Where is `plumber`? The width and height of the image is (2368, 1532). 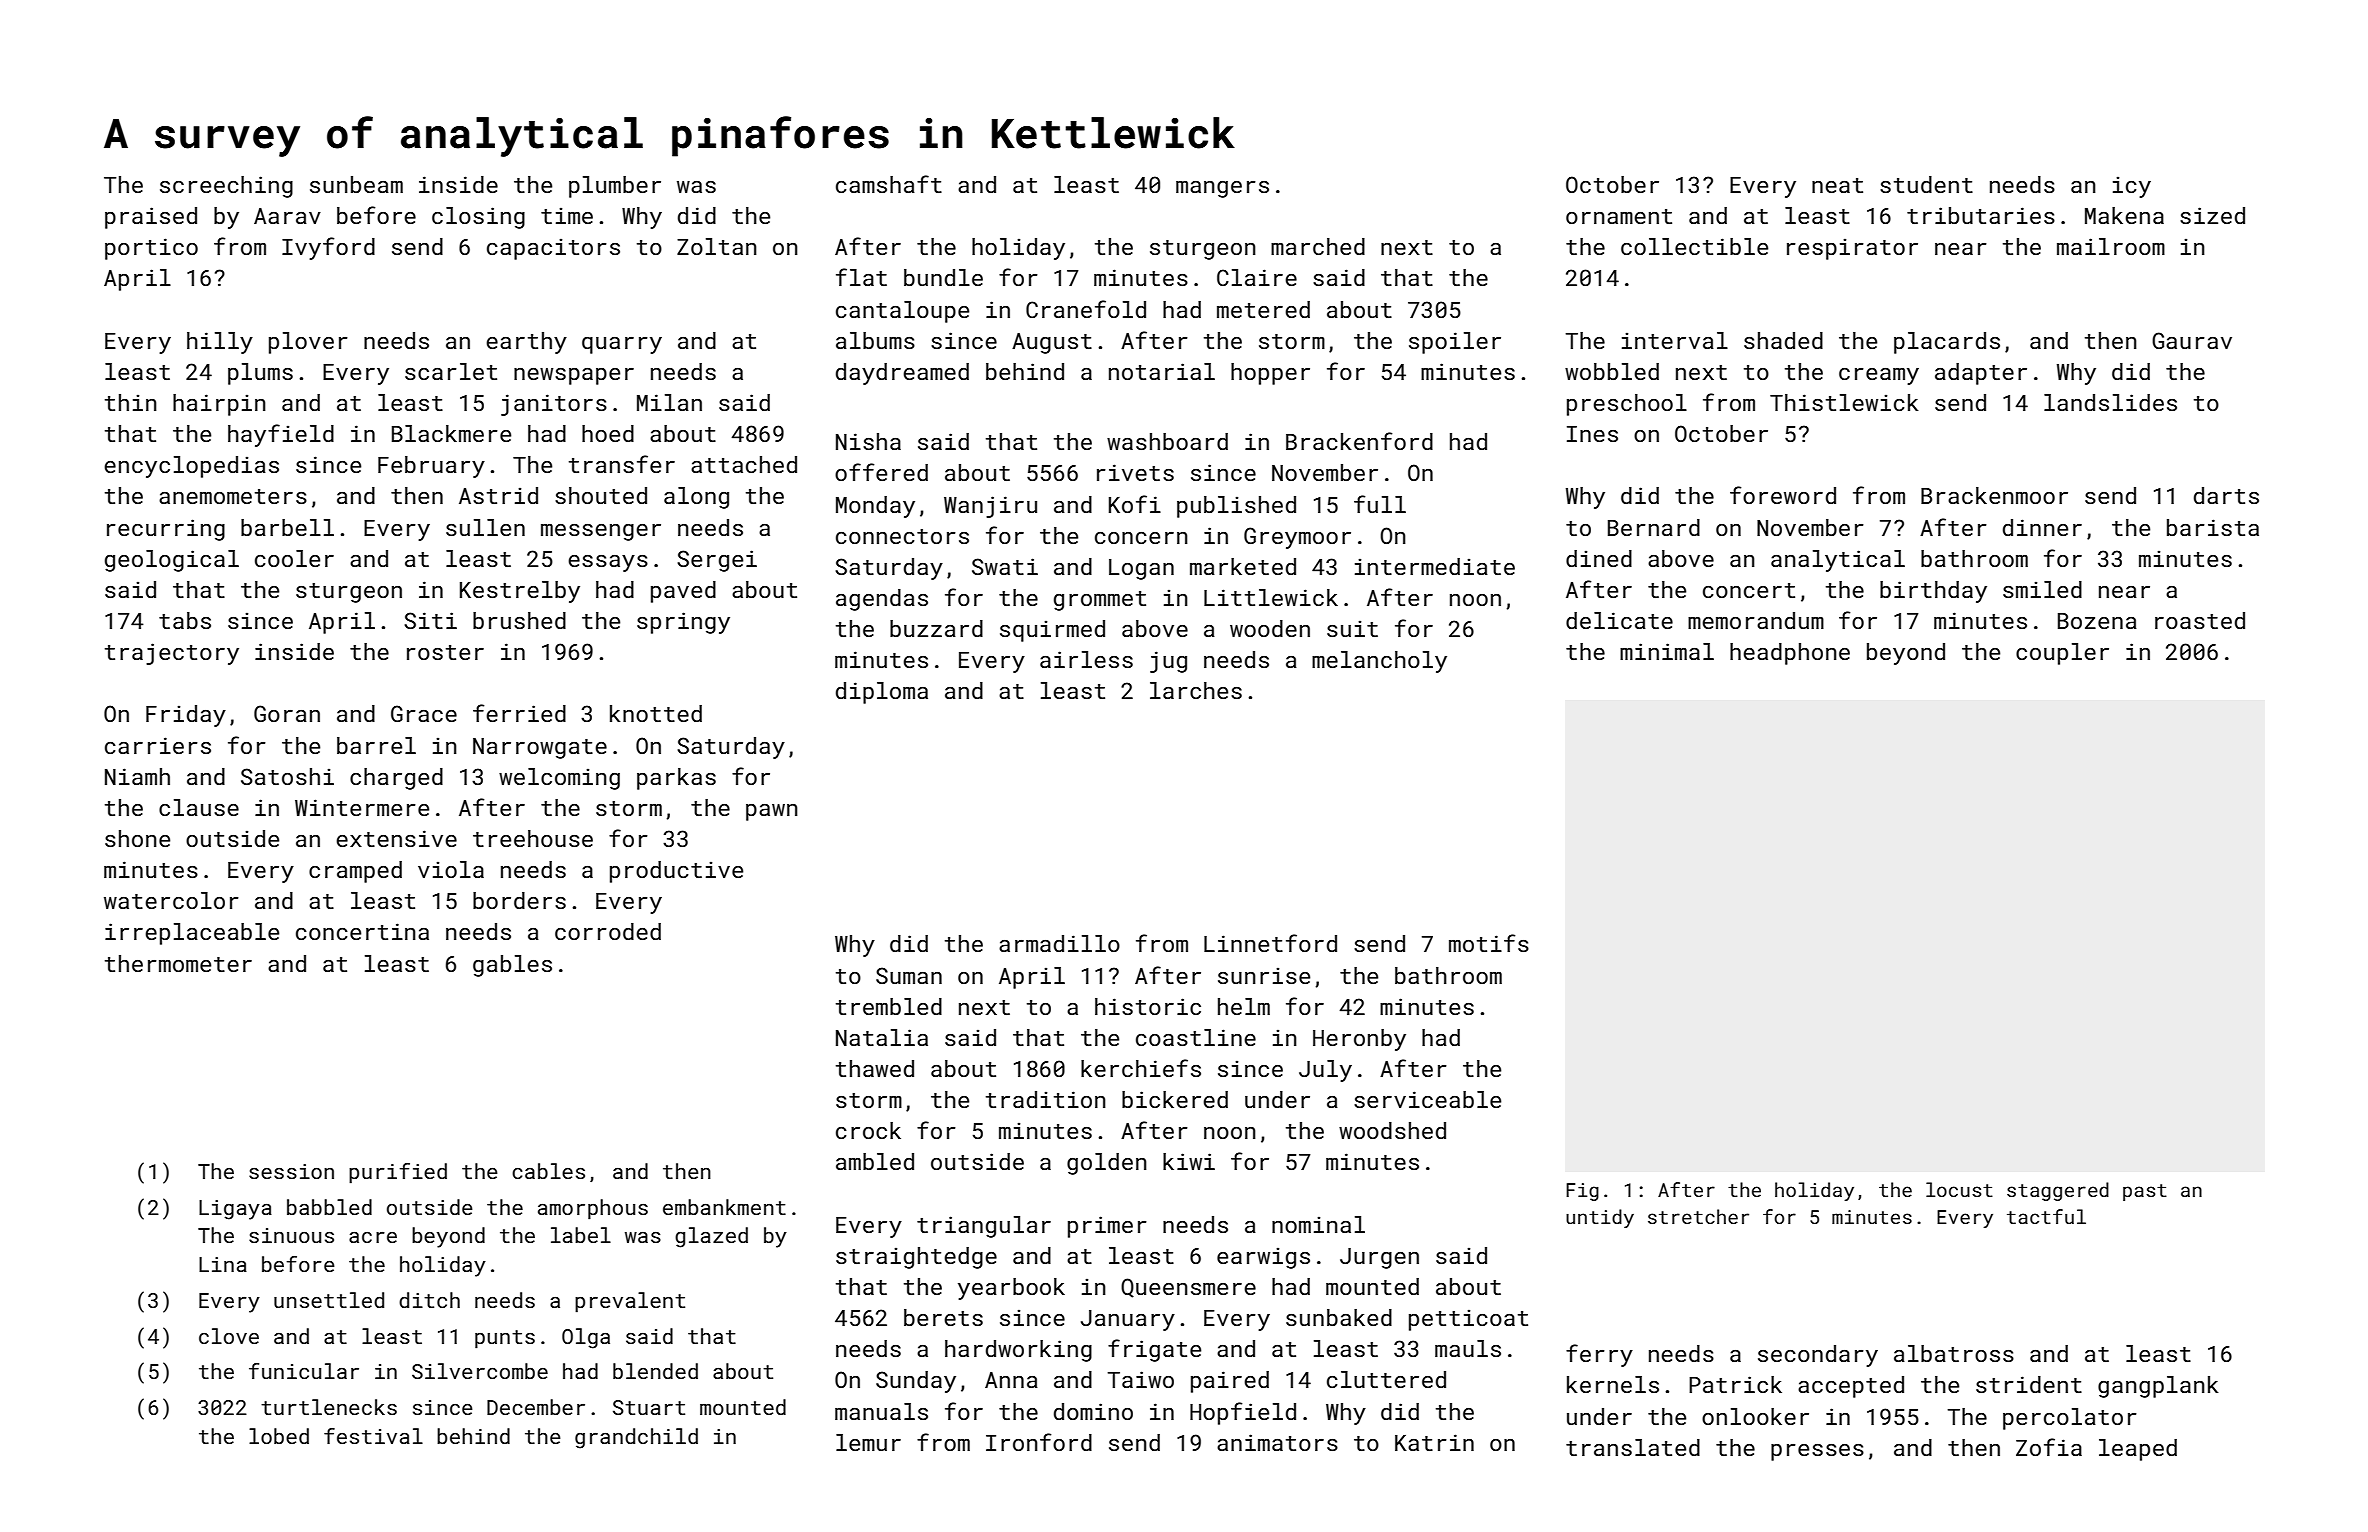 plumber is located at coordinates (615, 187).
